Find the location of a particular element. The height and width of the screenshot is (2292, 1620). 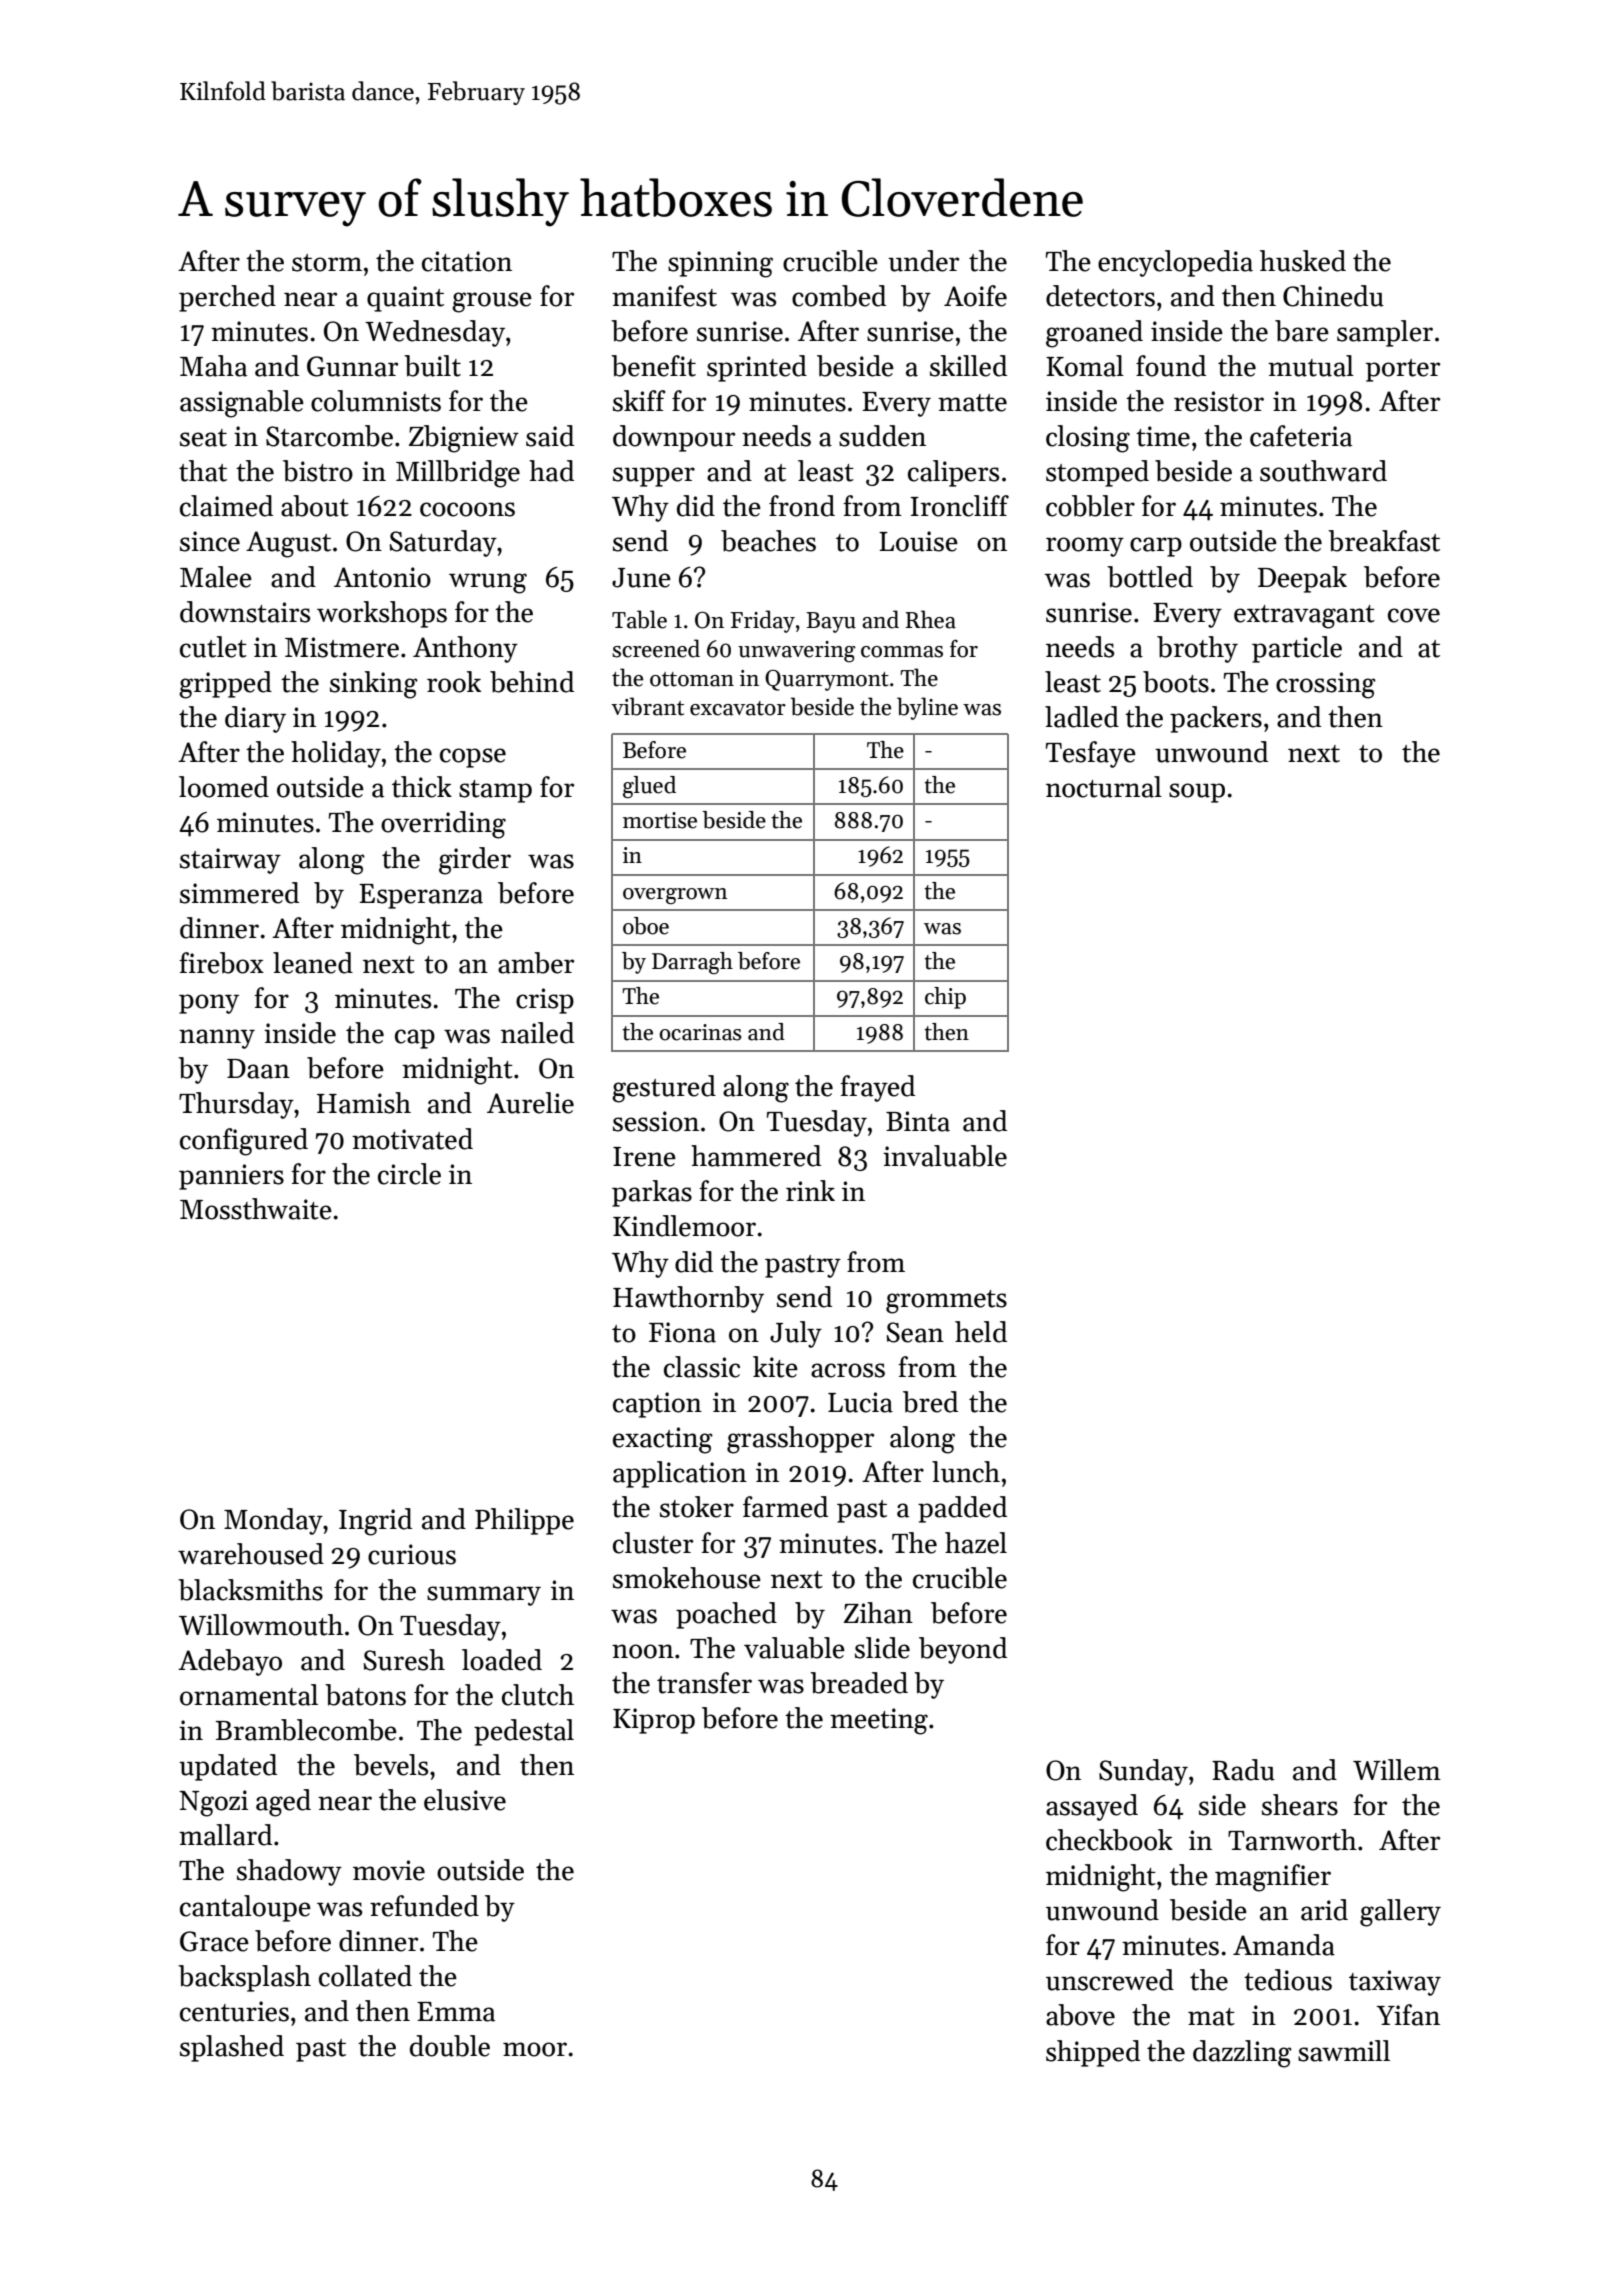

shipped is located at coordinates (1093, 2053).
